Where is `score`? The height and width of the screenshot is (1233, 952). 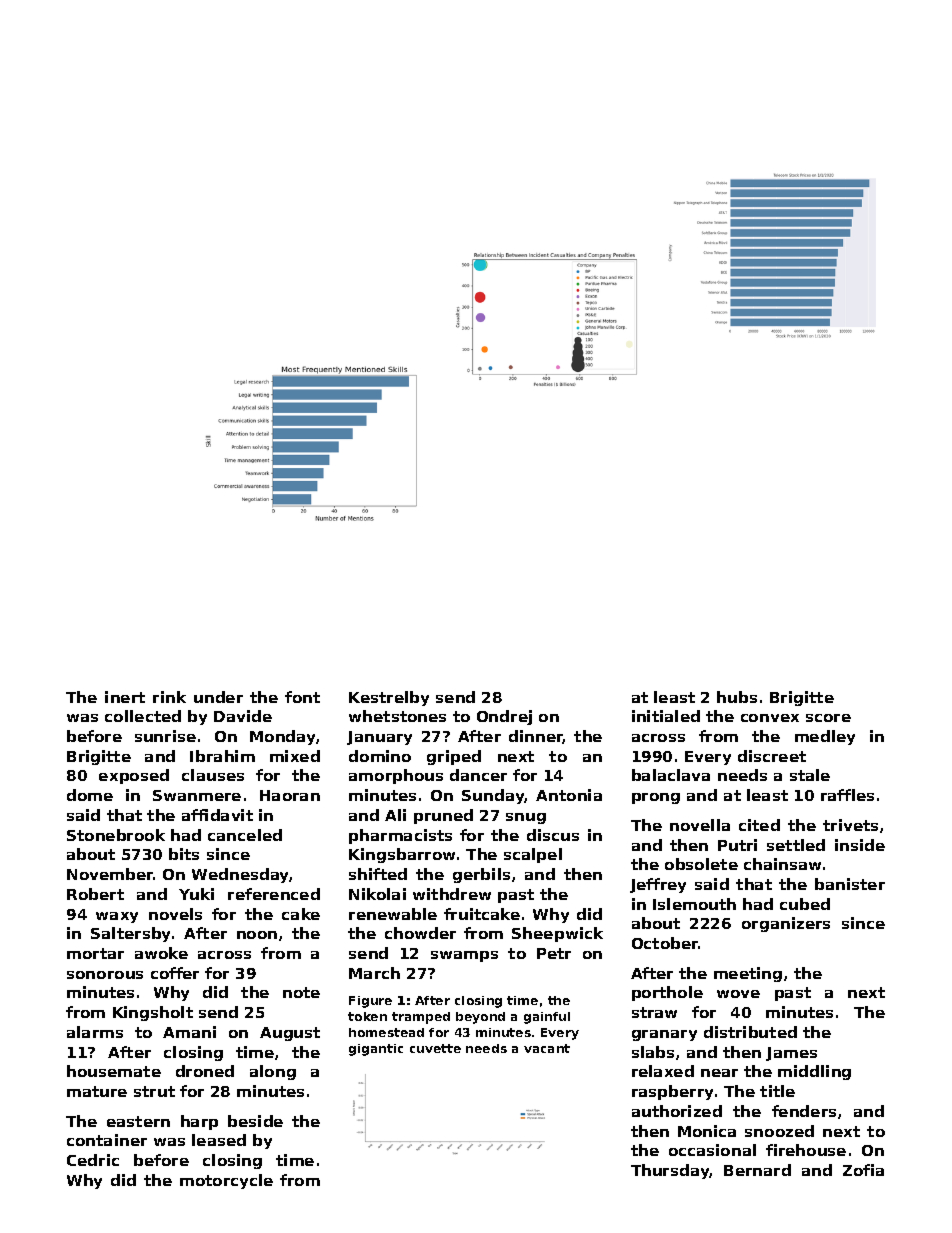 score is located at coordinates (828, 718).
